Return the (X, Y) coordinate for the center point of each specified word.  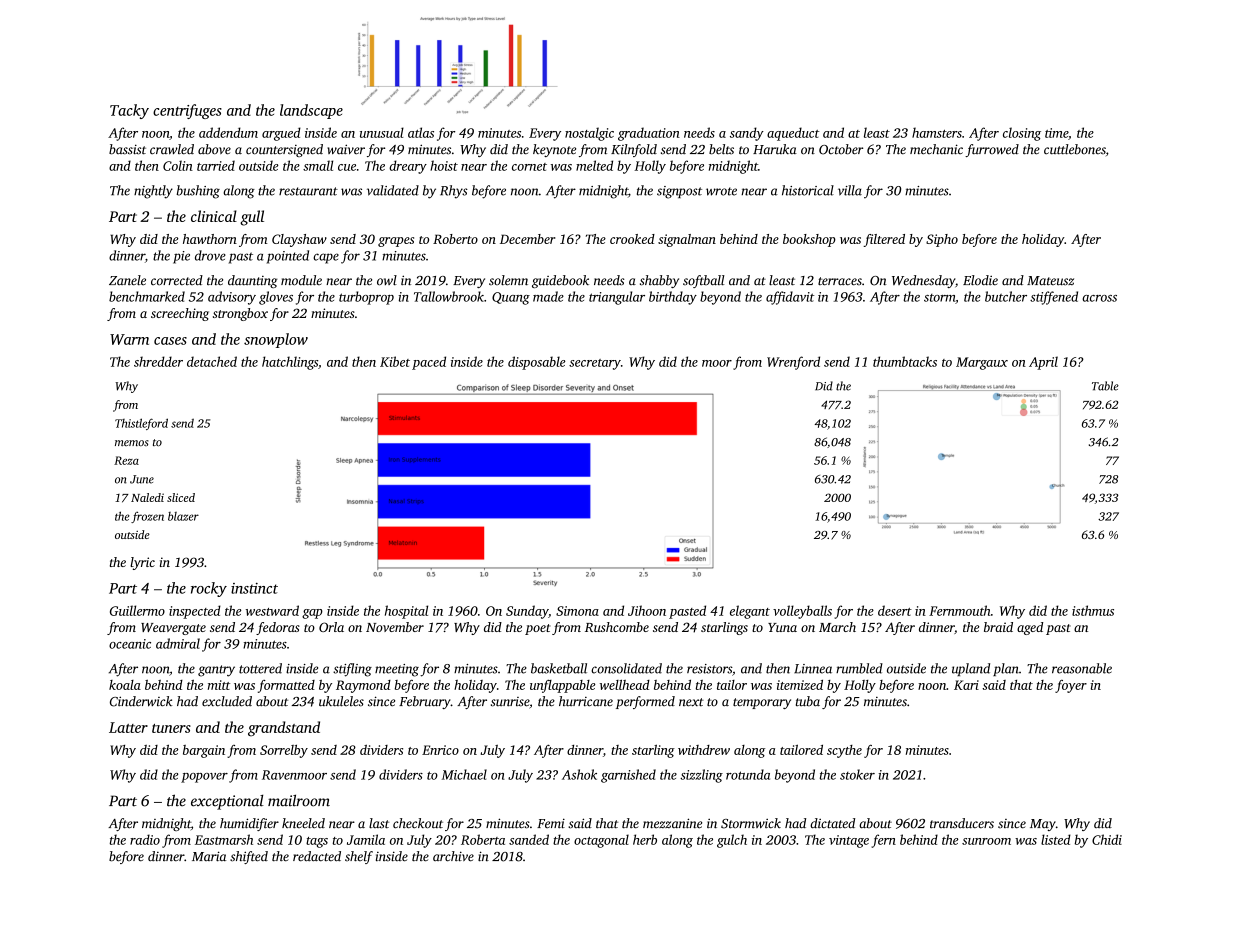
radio (145, 839)
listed (1056, 839)
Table (1105, 386)
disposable (536, 363)
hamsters (937, 132)
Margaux (982, 363)
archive (453, 856)
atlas (421, 132)
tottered (260, 668)
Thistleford (141, 424)
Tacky (129, 111)
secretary (595, 364)
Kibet (395, 361)
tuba (808, 701)
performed (645, 702)
